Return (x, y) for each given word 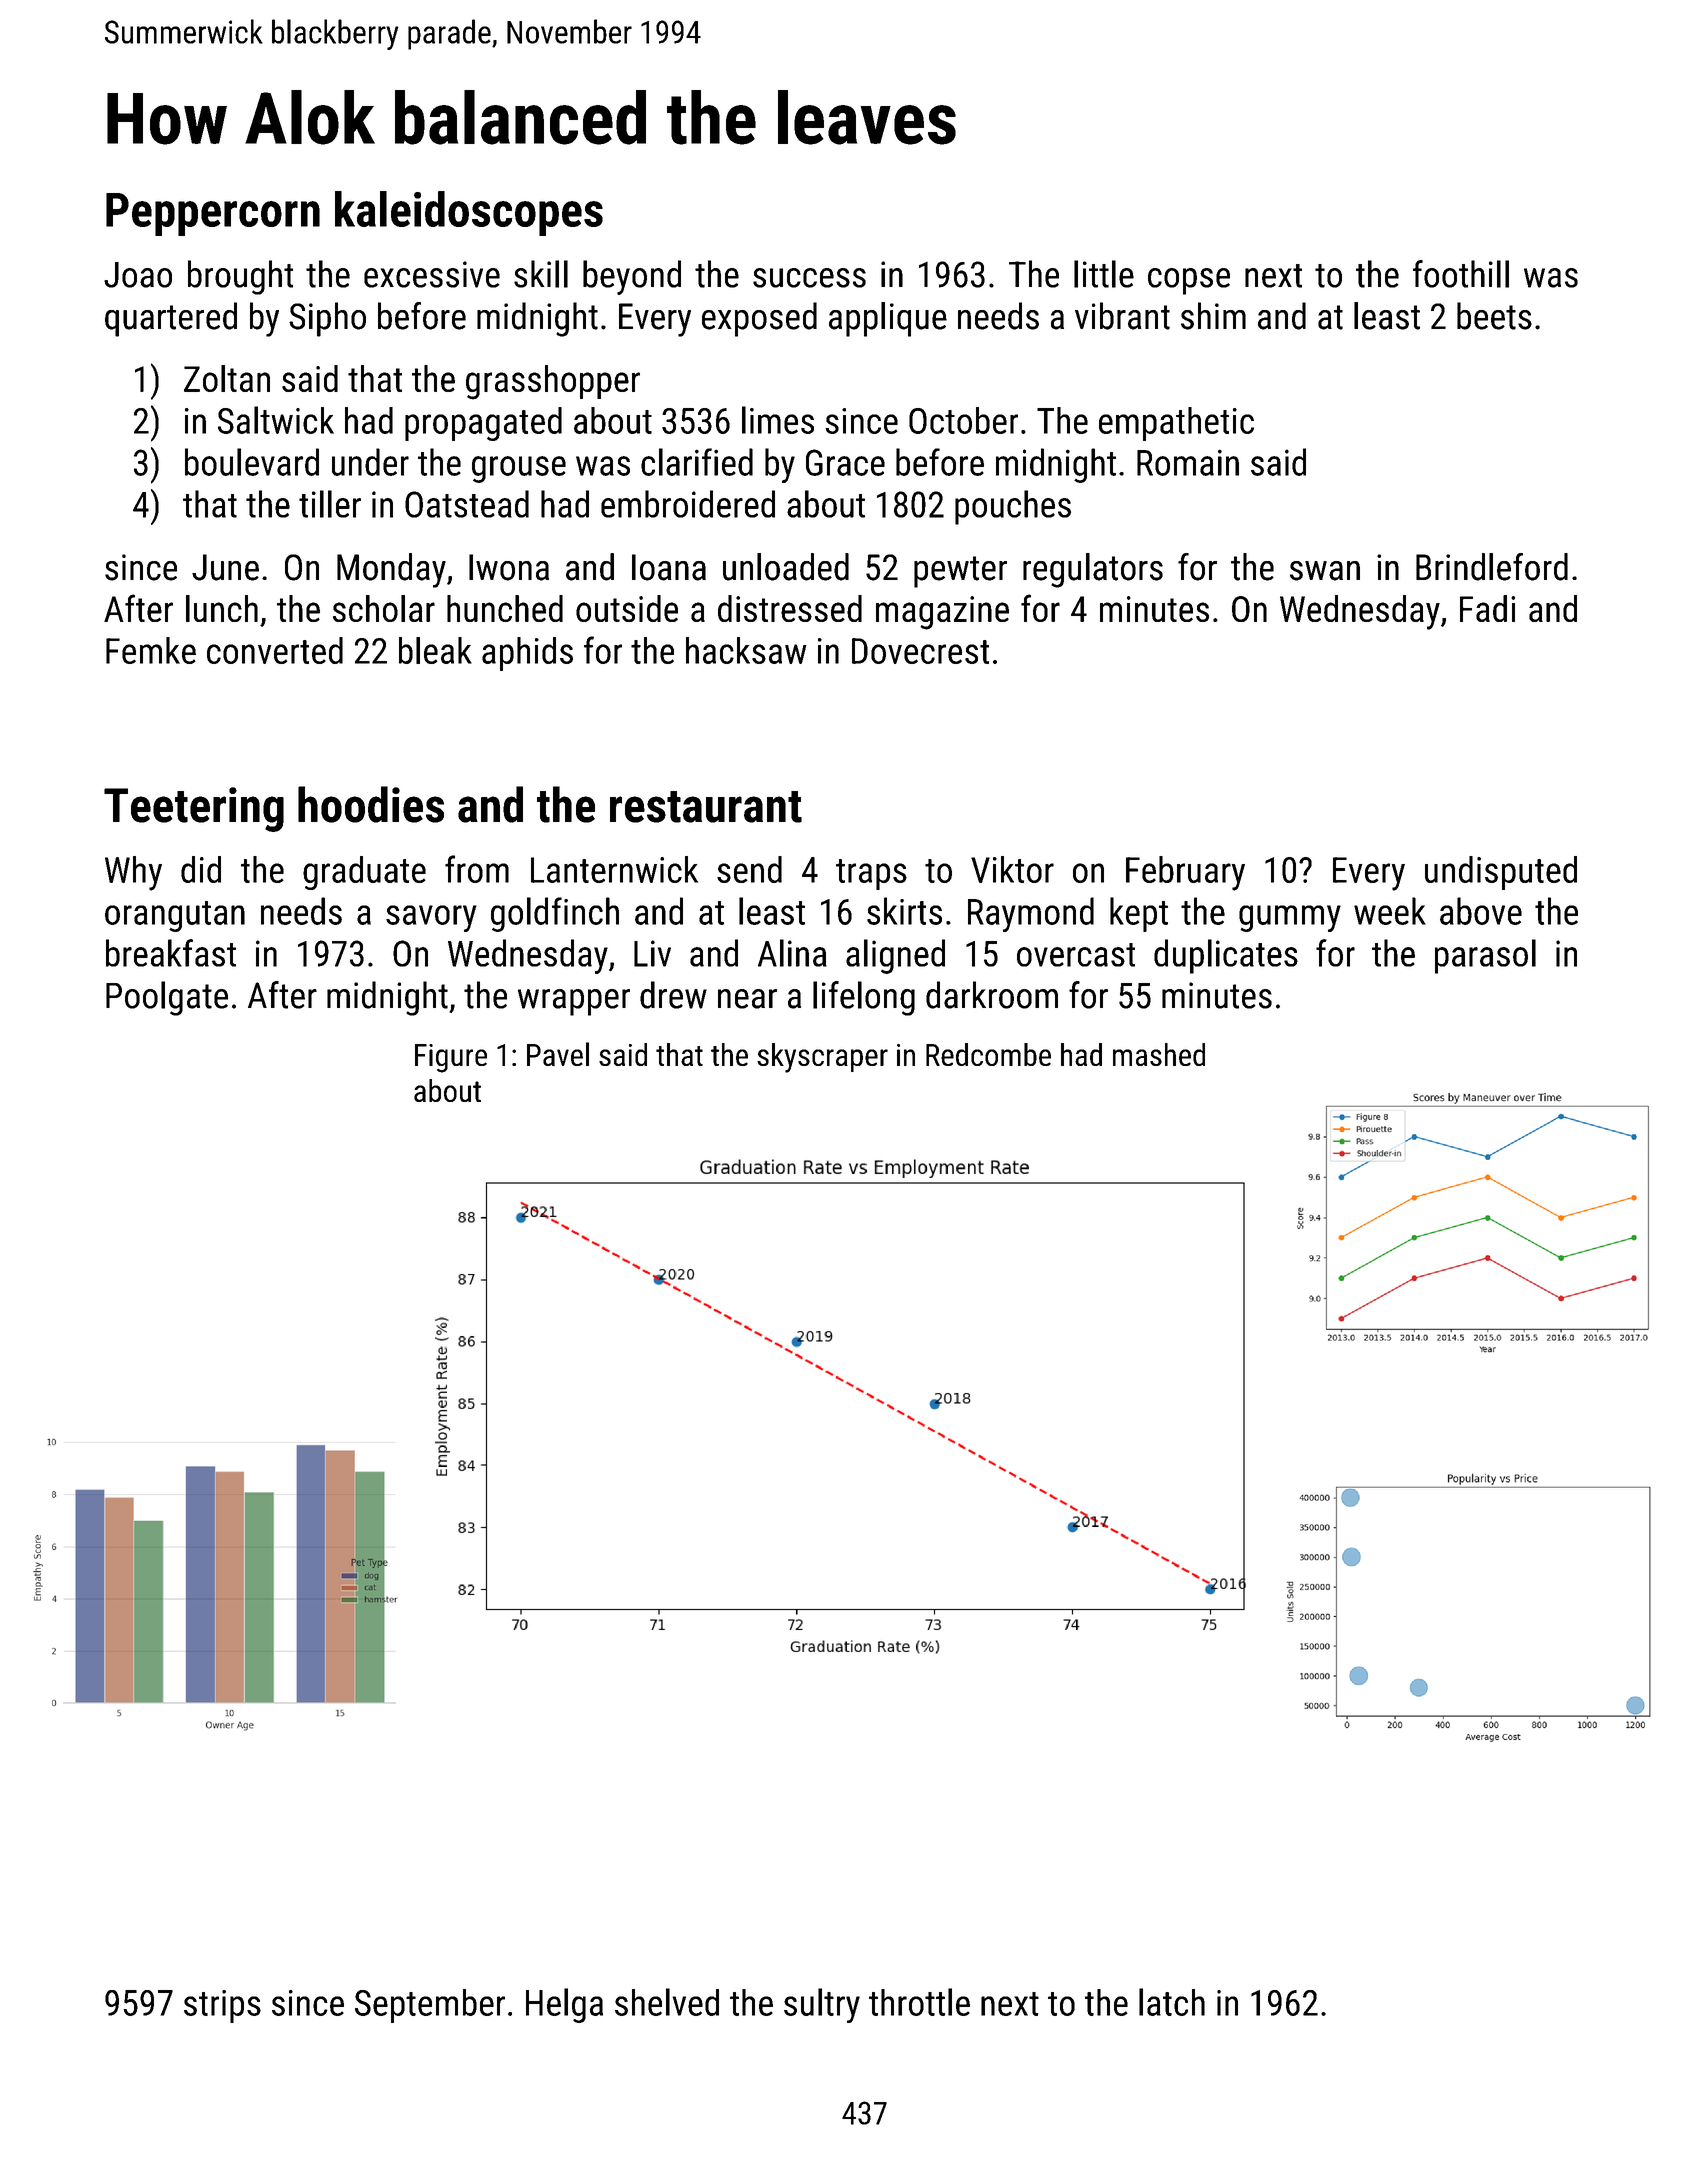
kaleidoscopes (469, 213)
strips (222, 2006)
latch (1172, 2002)
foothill (1461, 274)
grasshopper (553, 382)
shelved (667, 2002)
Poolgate (167, 998)
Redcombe (988, 1054)
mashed (1159, 1054)
